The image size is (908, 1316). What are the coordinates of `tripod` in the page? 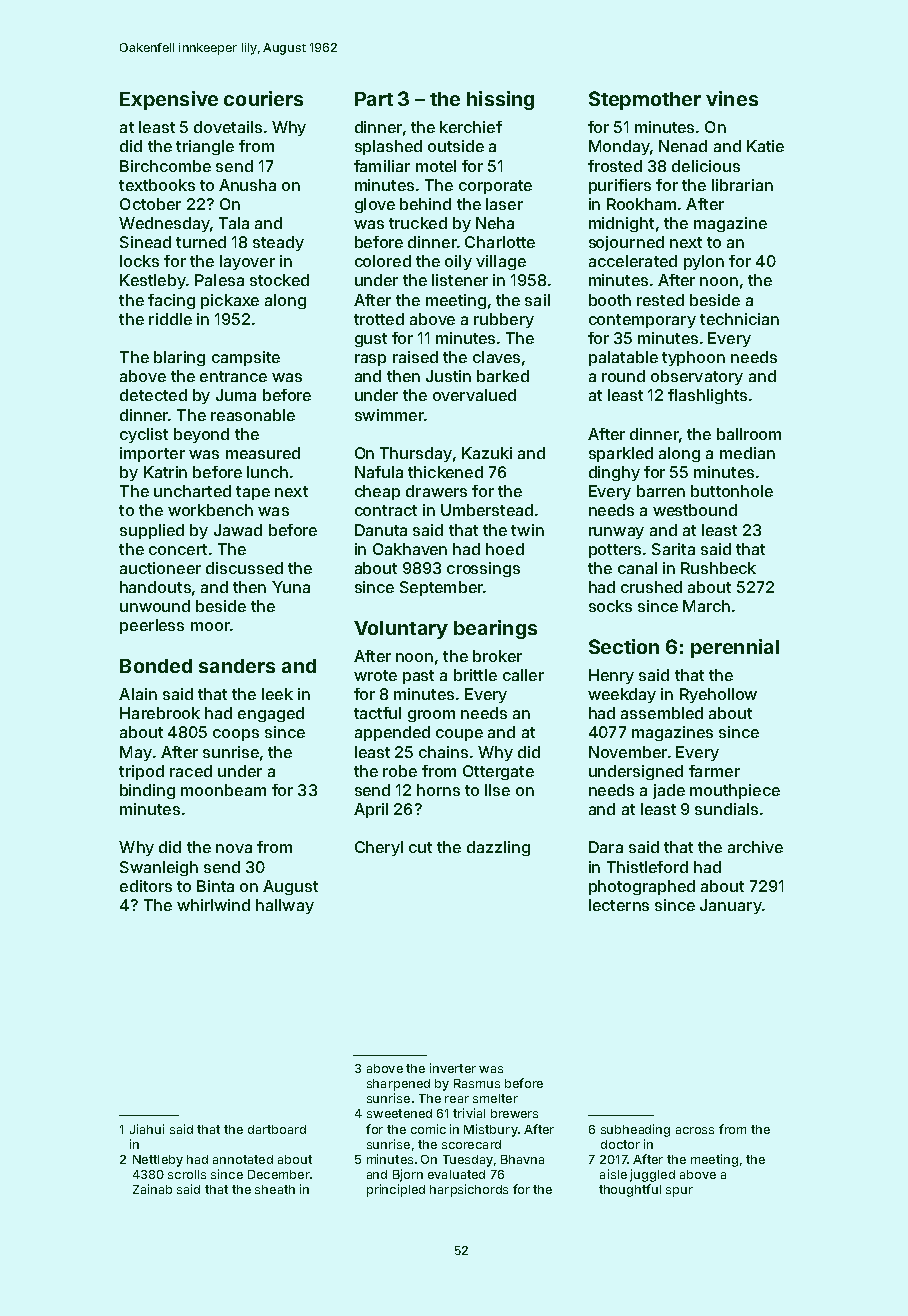 It's located at (141, 772).
